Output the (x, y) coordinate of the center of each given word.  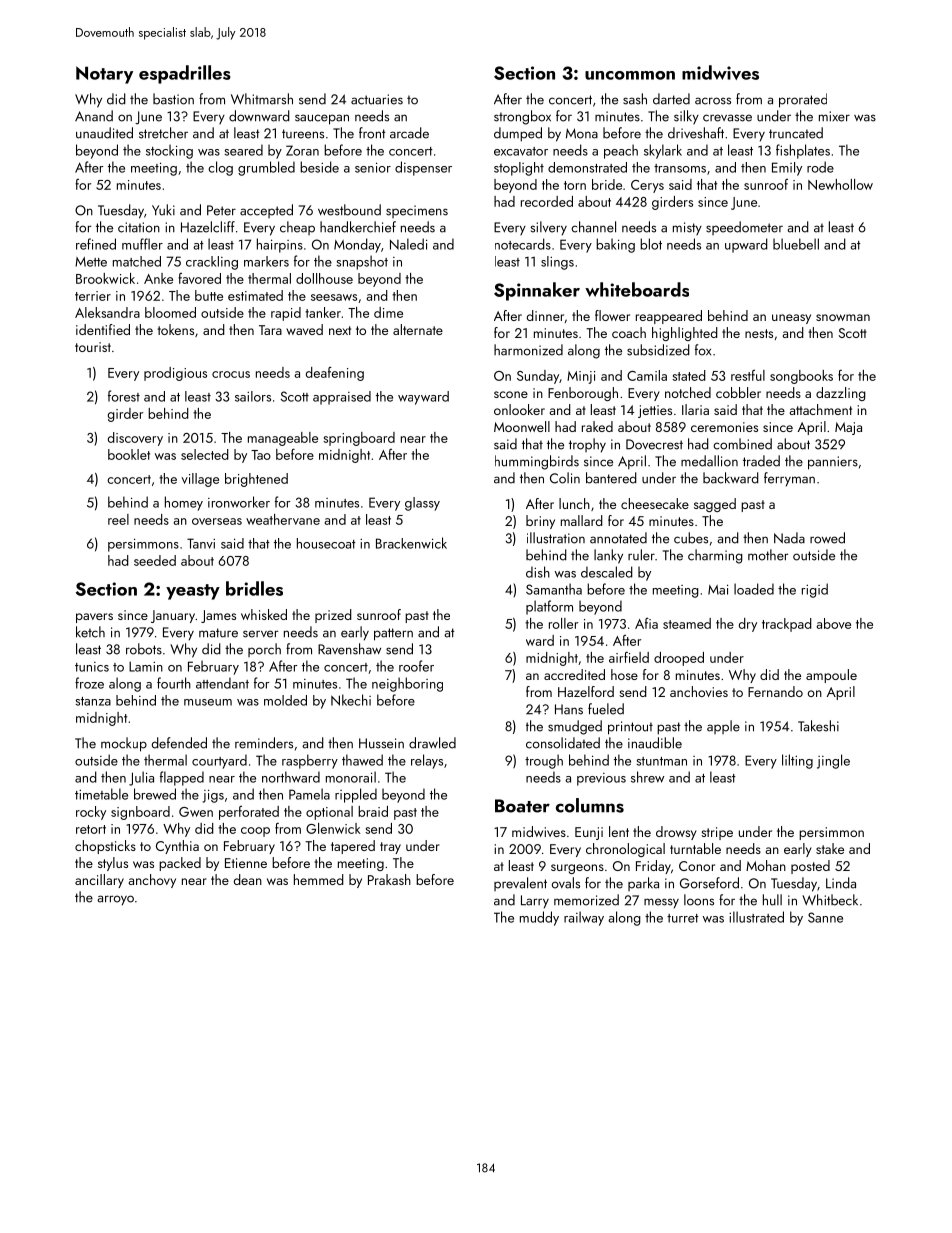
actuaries (377, 99)
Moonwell (522, 426)
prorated (803, 100)
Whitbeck (830, 900)
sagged (715, 505)
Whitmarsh (262, 99)
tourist (93, 347)
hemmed (319, 879)
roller (563, 623)
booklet (129, 454)
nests (759, 333)
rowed (827, 538)
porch (264, 650)
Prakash (389, 879)
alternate (418, 329)
